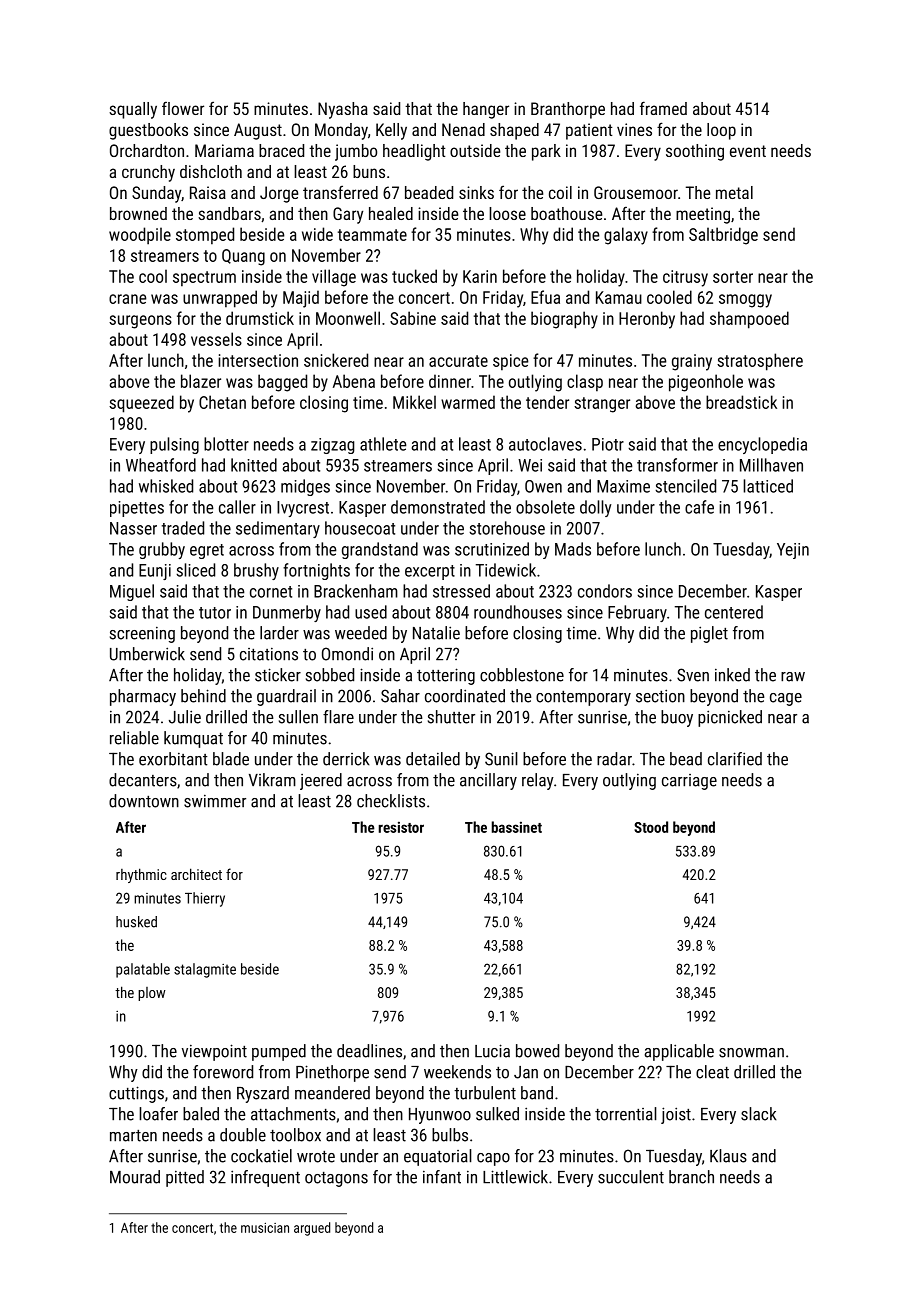 The width and height of the document is (924, 1308). Describe the element at coordinates (663, 108) in the document. I see `framed` at that location.
